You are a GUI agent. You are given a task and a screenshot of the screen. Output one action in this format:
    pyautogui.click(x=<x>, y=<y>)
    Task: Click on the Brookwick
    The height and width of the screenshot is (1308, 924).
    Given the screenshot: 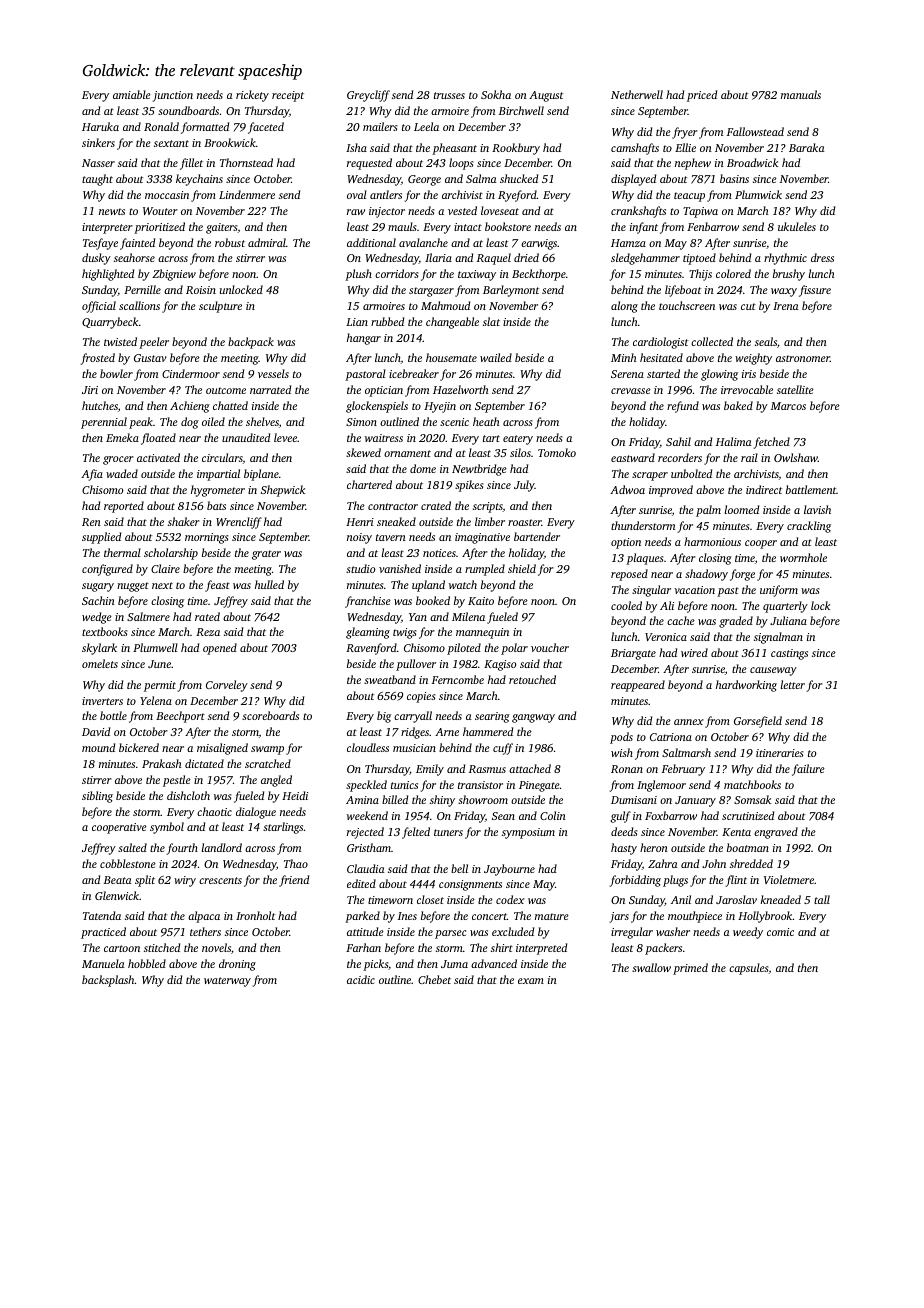 What is the action you would take?
    pyautogui.click(x=230, y=142)
